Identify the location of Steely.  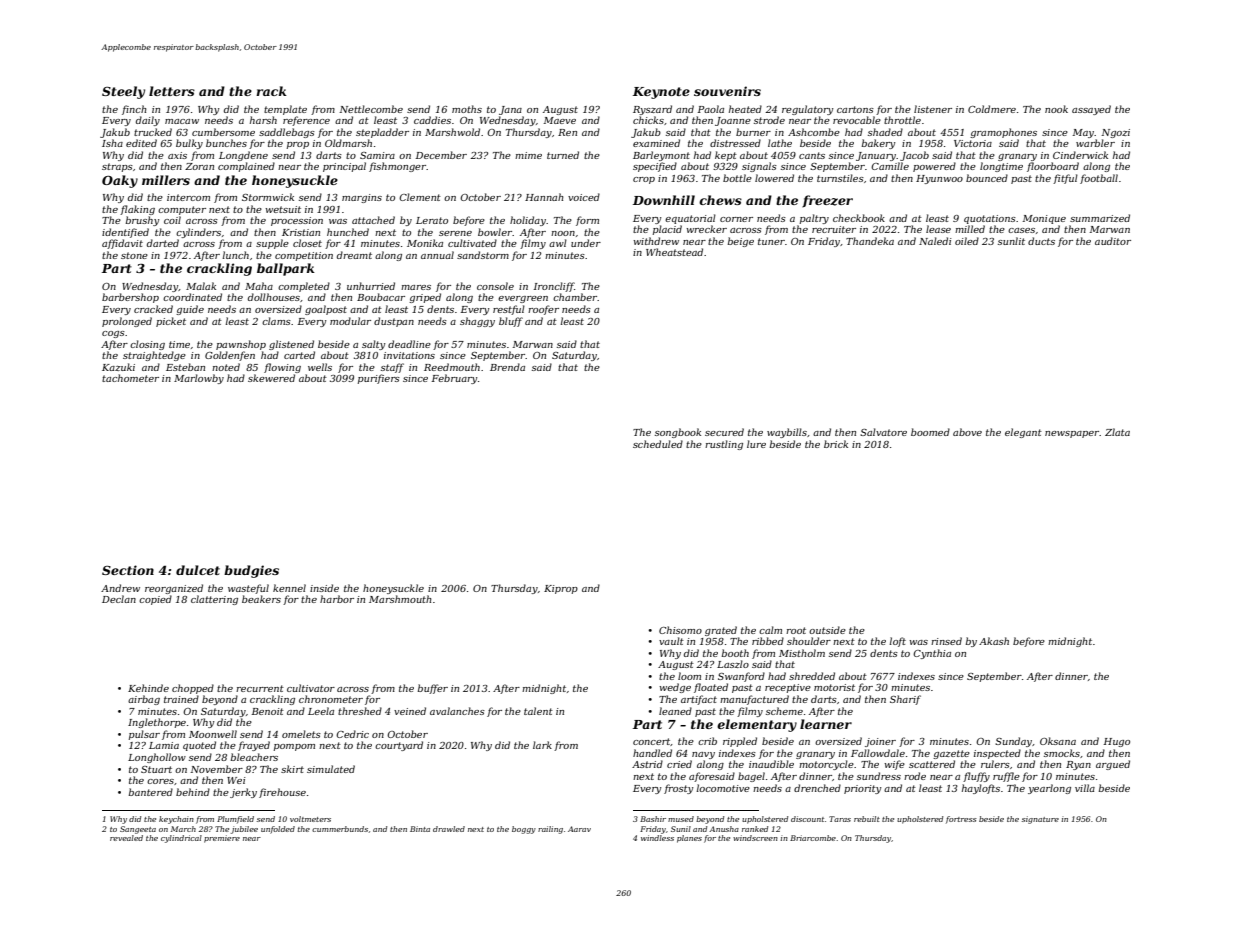
(123, 92).
